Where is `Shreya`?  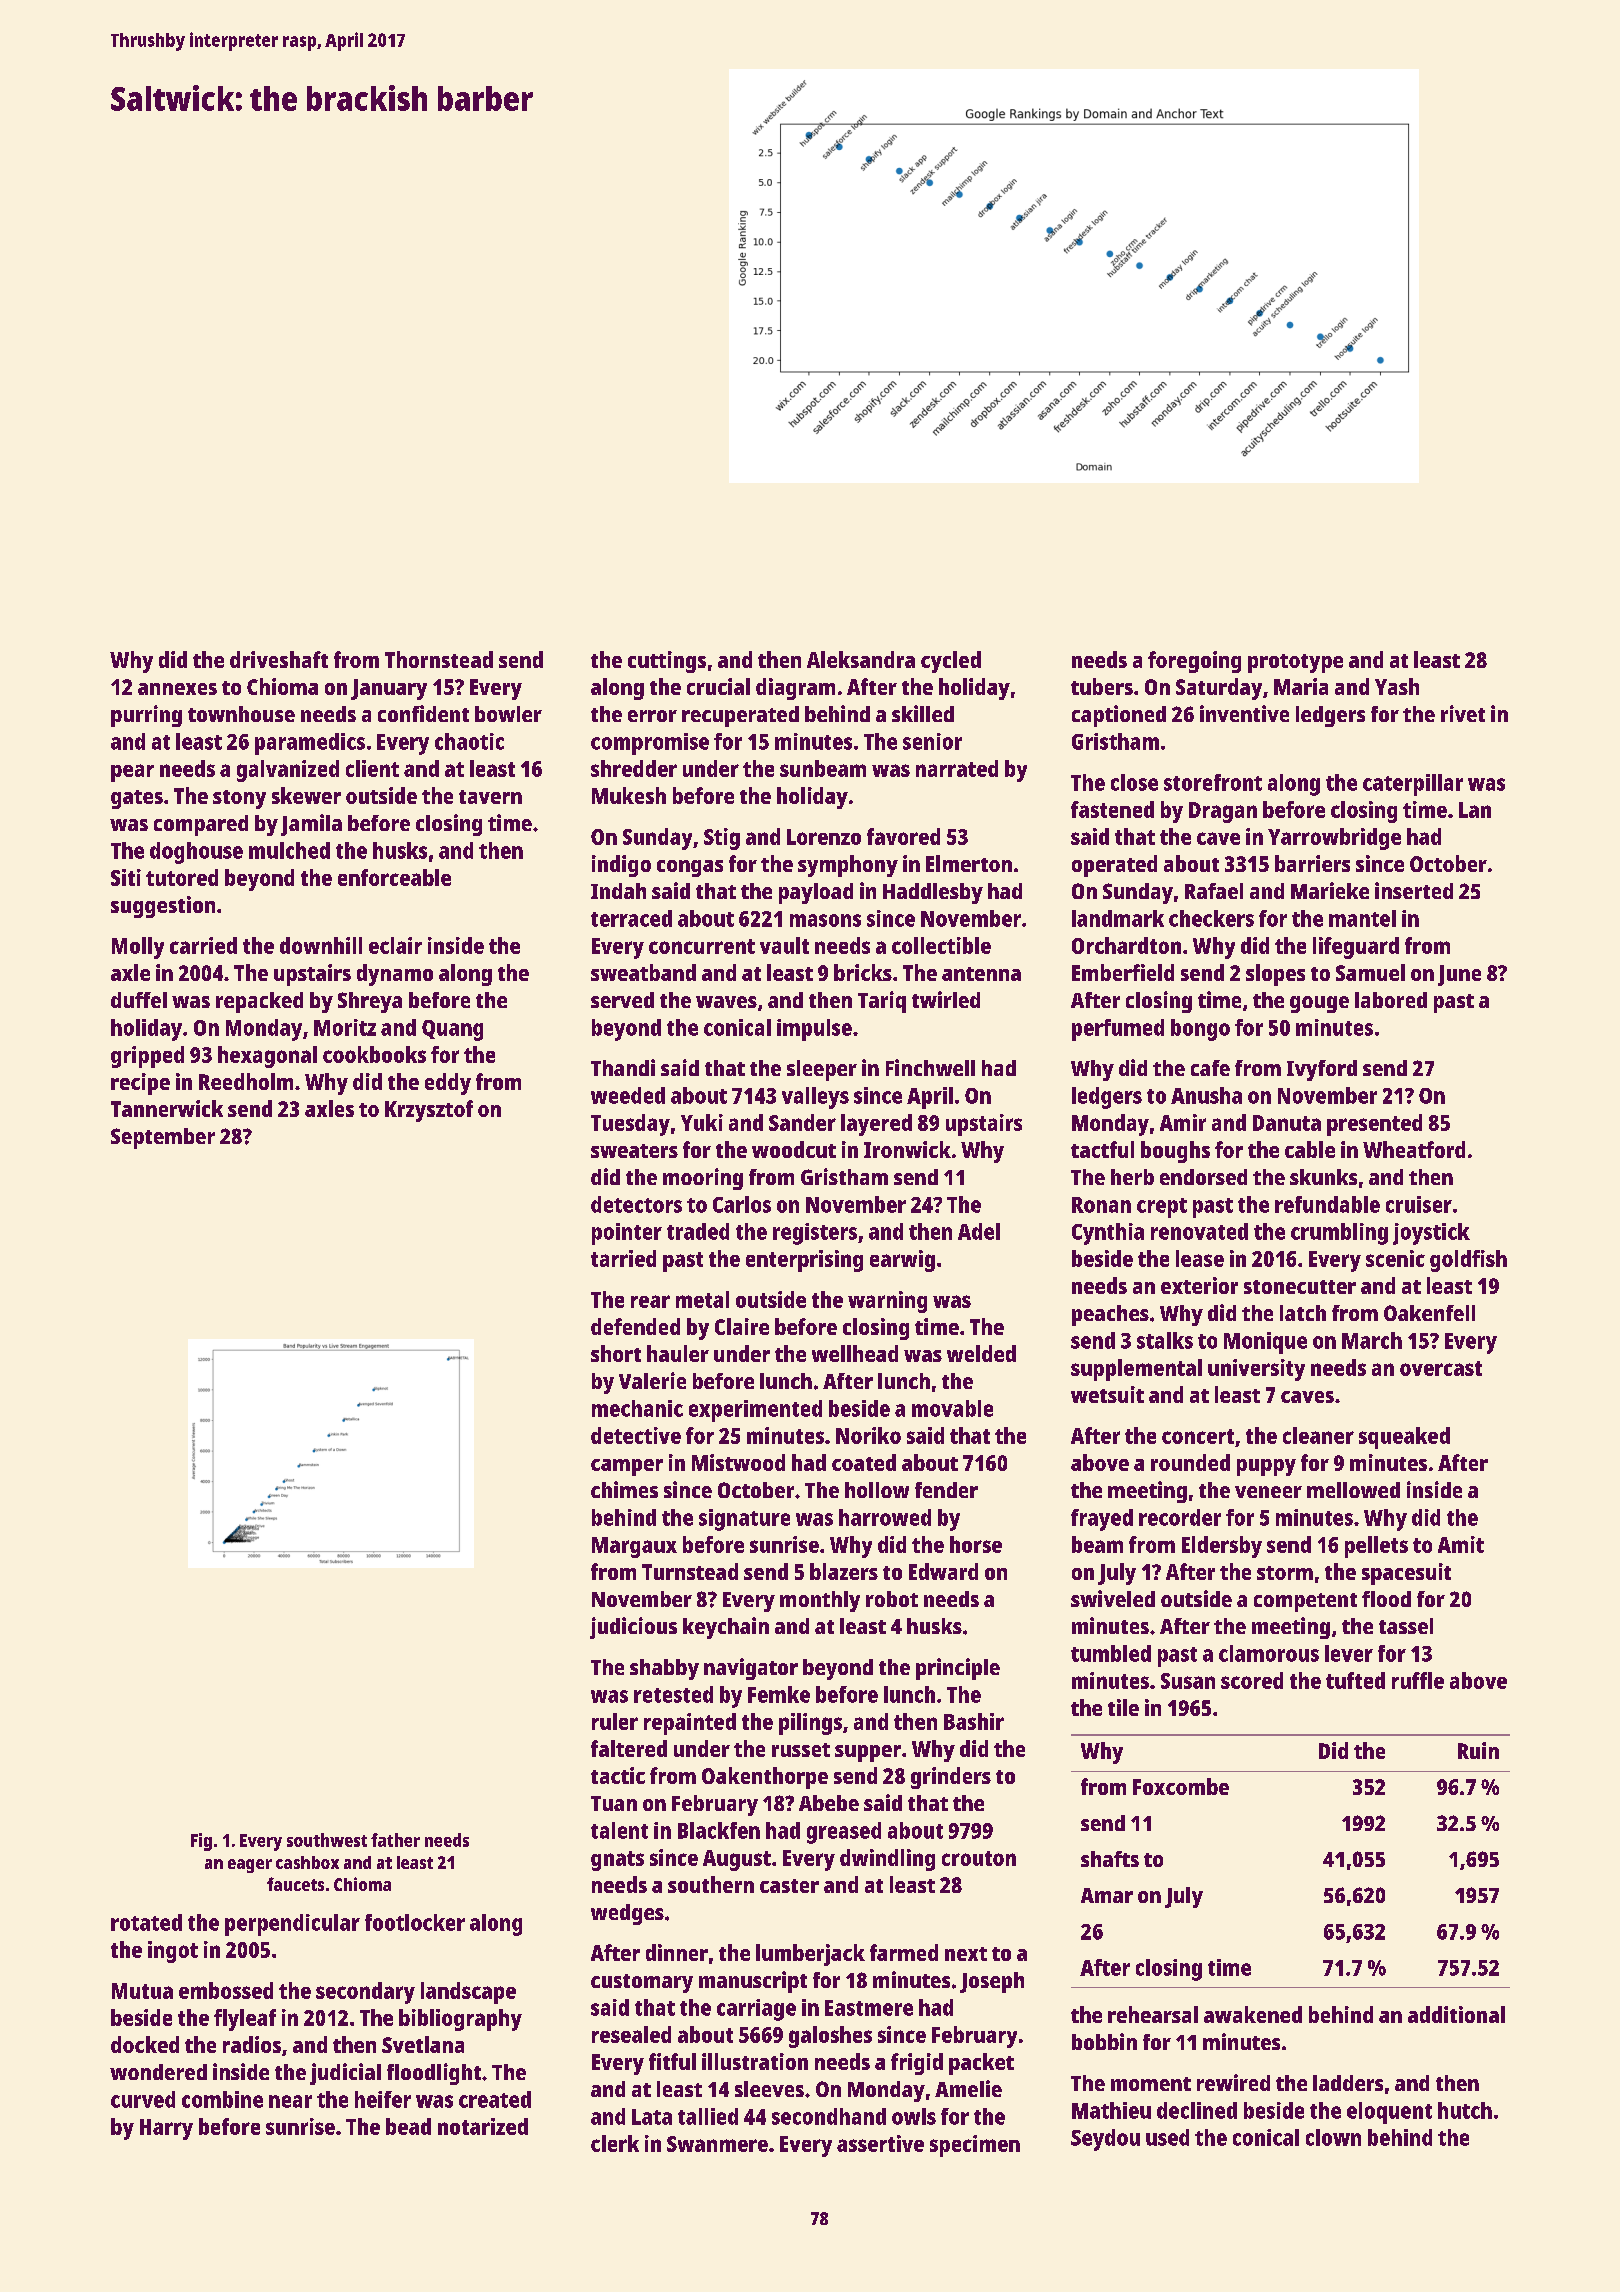
Shreya is located at coordinates (370, 1002).
